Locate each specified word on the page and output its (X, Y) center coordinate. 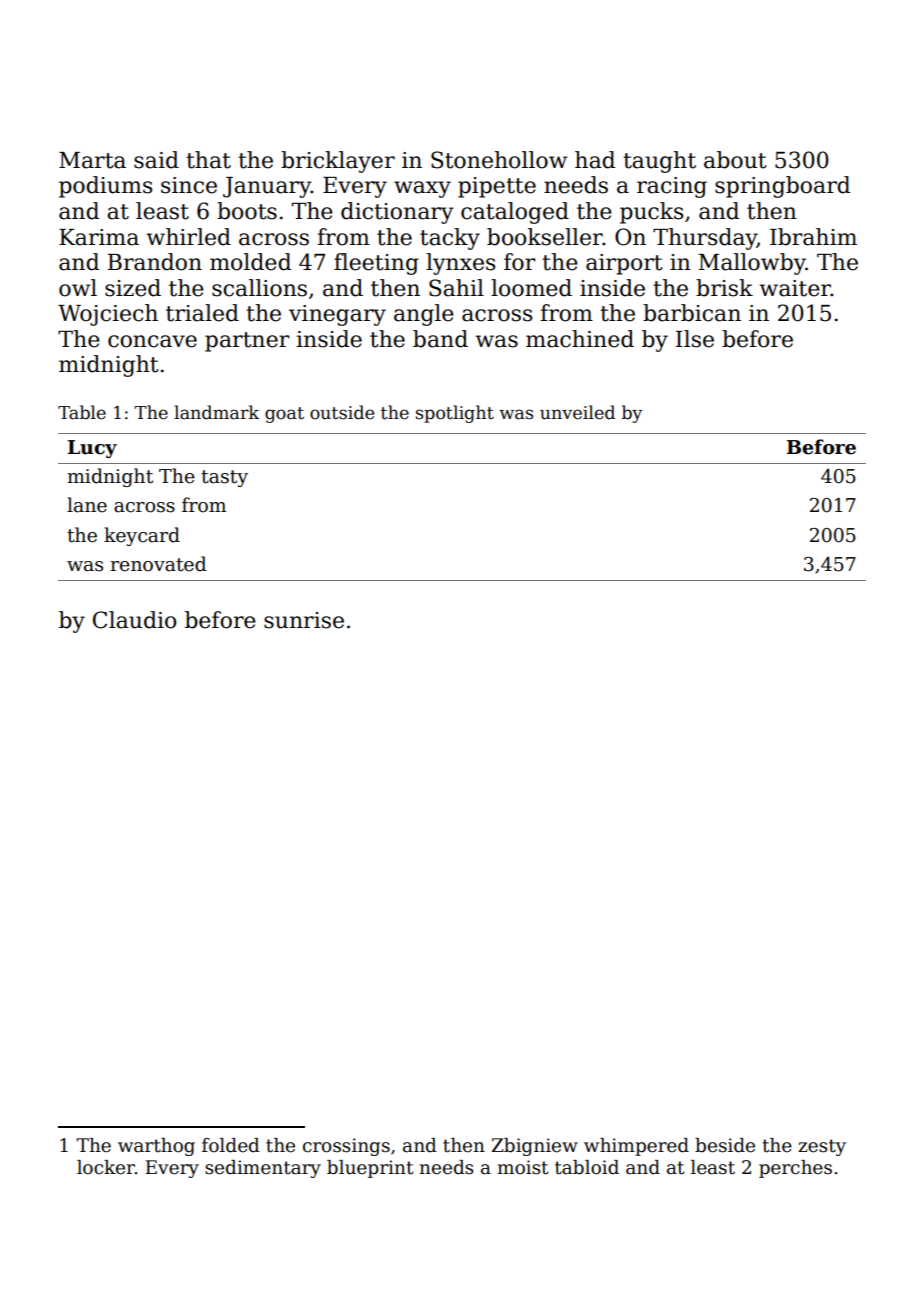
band (440, 339)
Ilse (695, 339)
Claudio (134, 620)
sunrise (304, 620)
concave (152, 341)
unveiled (577, 412)
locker (106, 1167)
